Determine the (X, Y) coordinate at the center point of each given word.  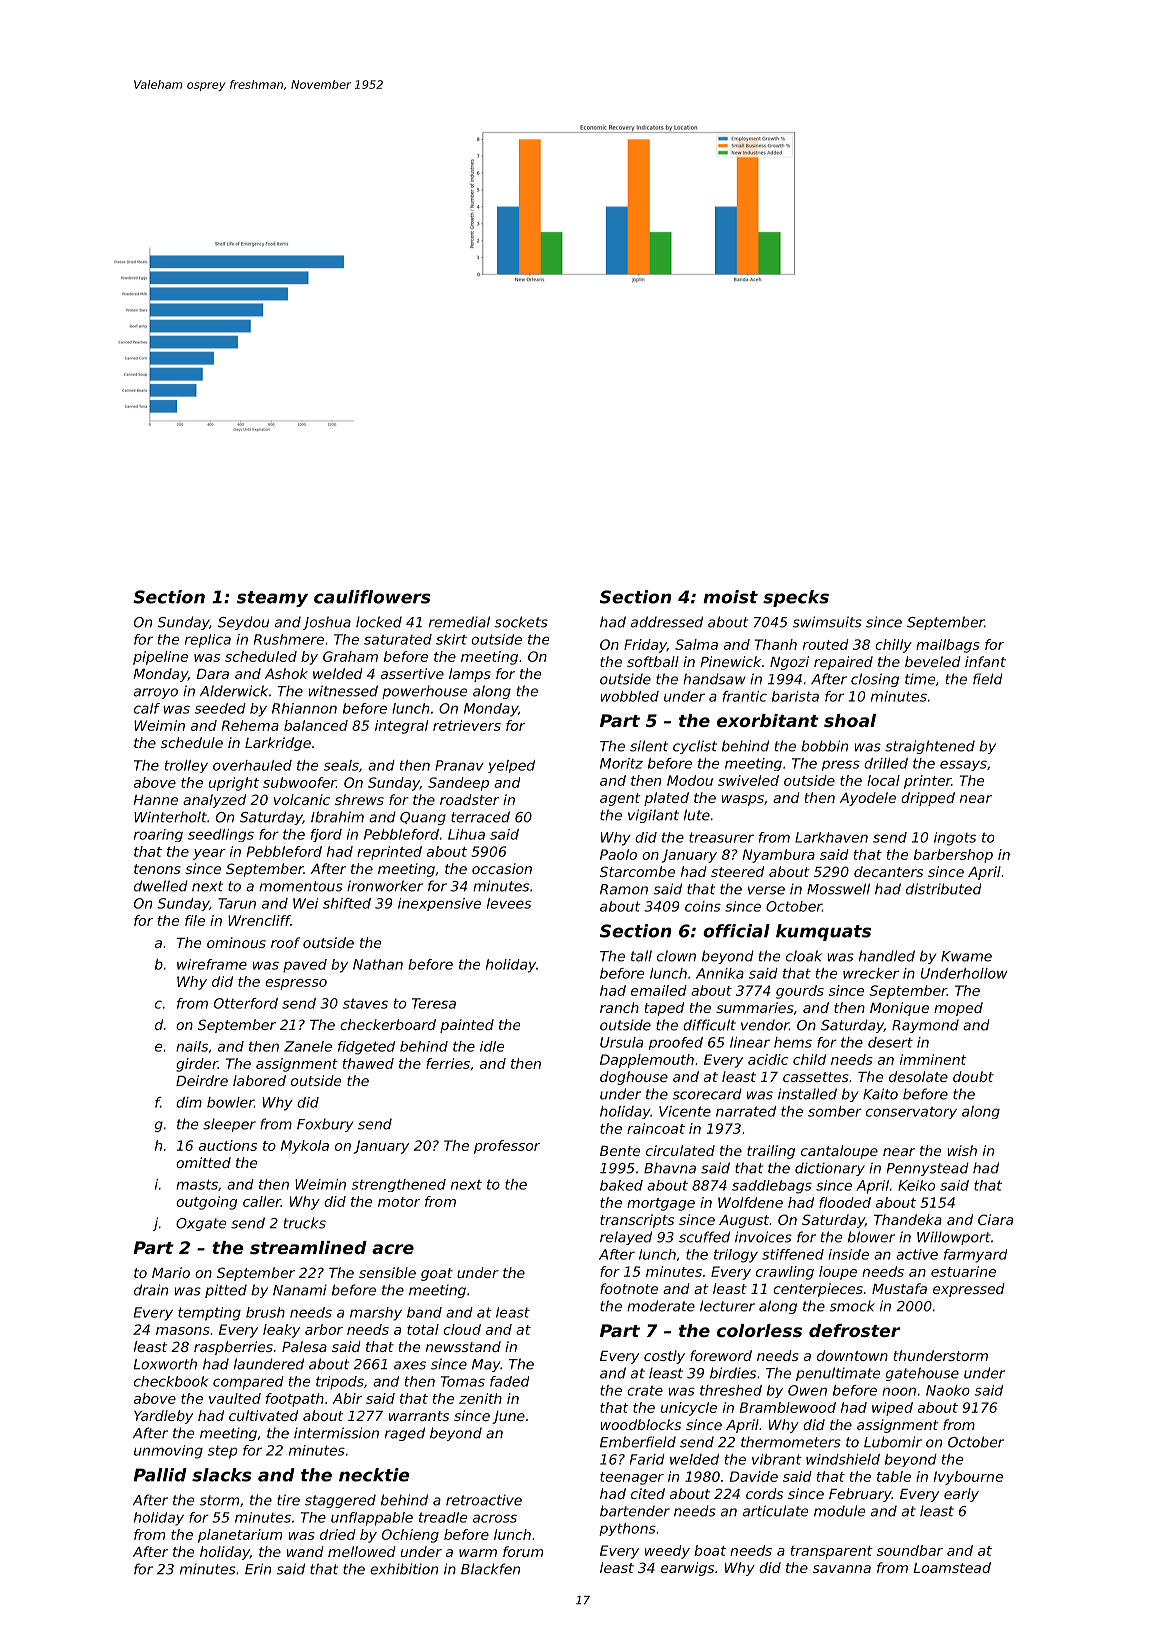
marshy (376, 1314)
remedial (459, 622)
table (894, 1476)
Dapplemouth (647, 1061)
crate (645, 1390)
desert (890, 1042)
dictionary (830, 1169)
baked (621, 1185)
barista (795, 696)
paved (305, 966)
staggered (340, 1501)
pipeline (160, 658)
